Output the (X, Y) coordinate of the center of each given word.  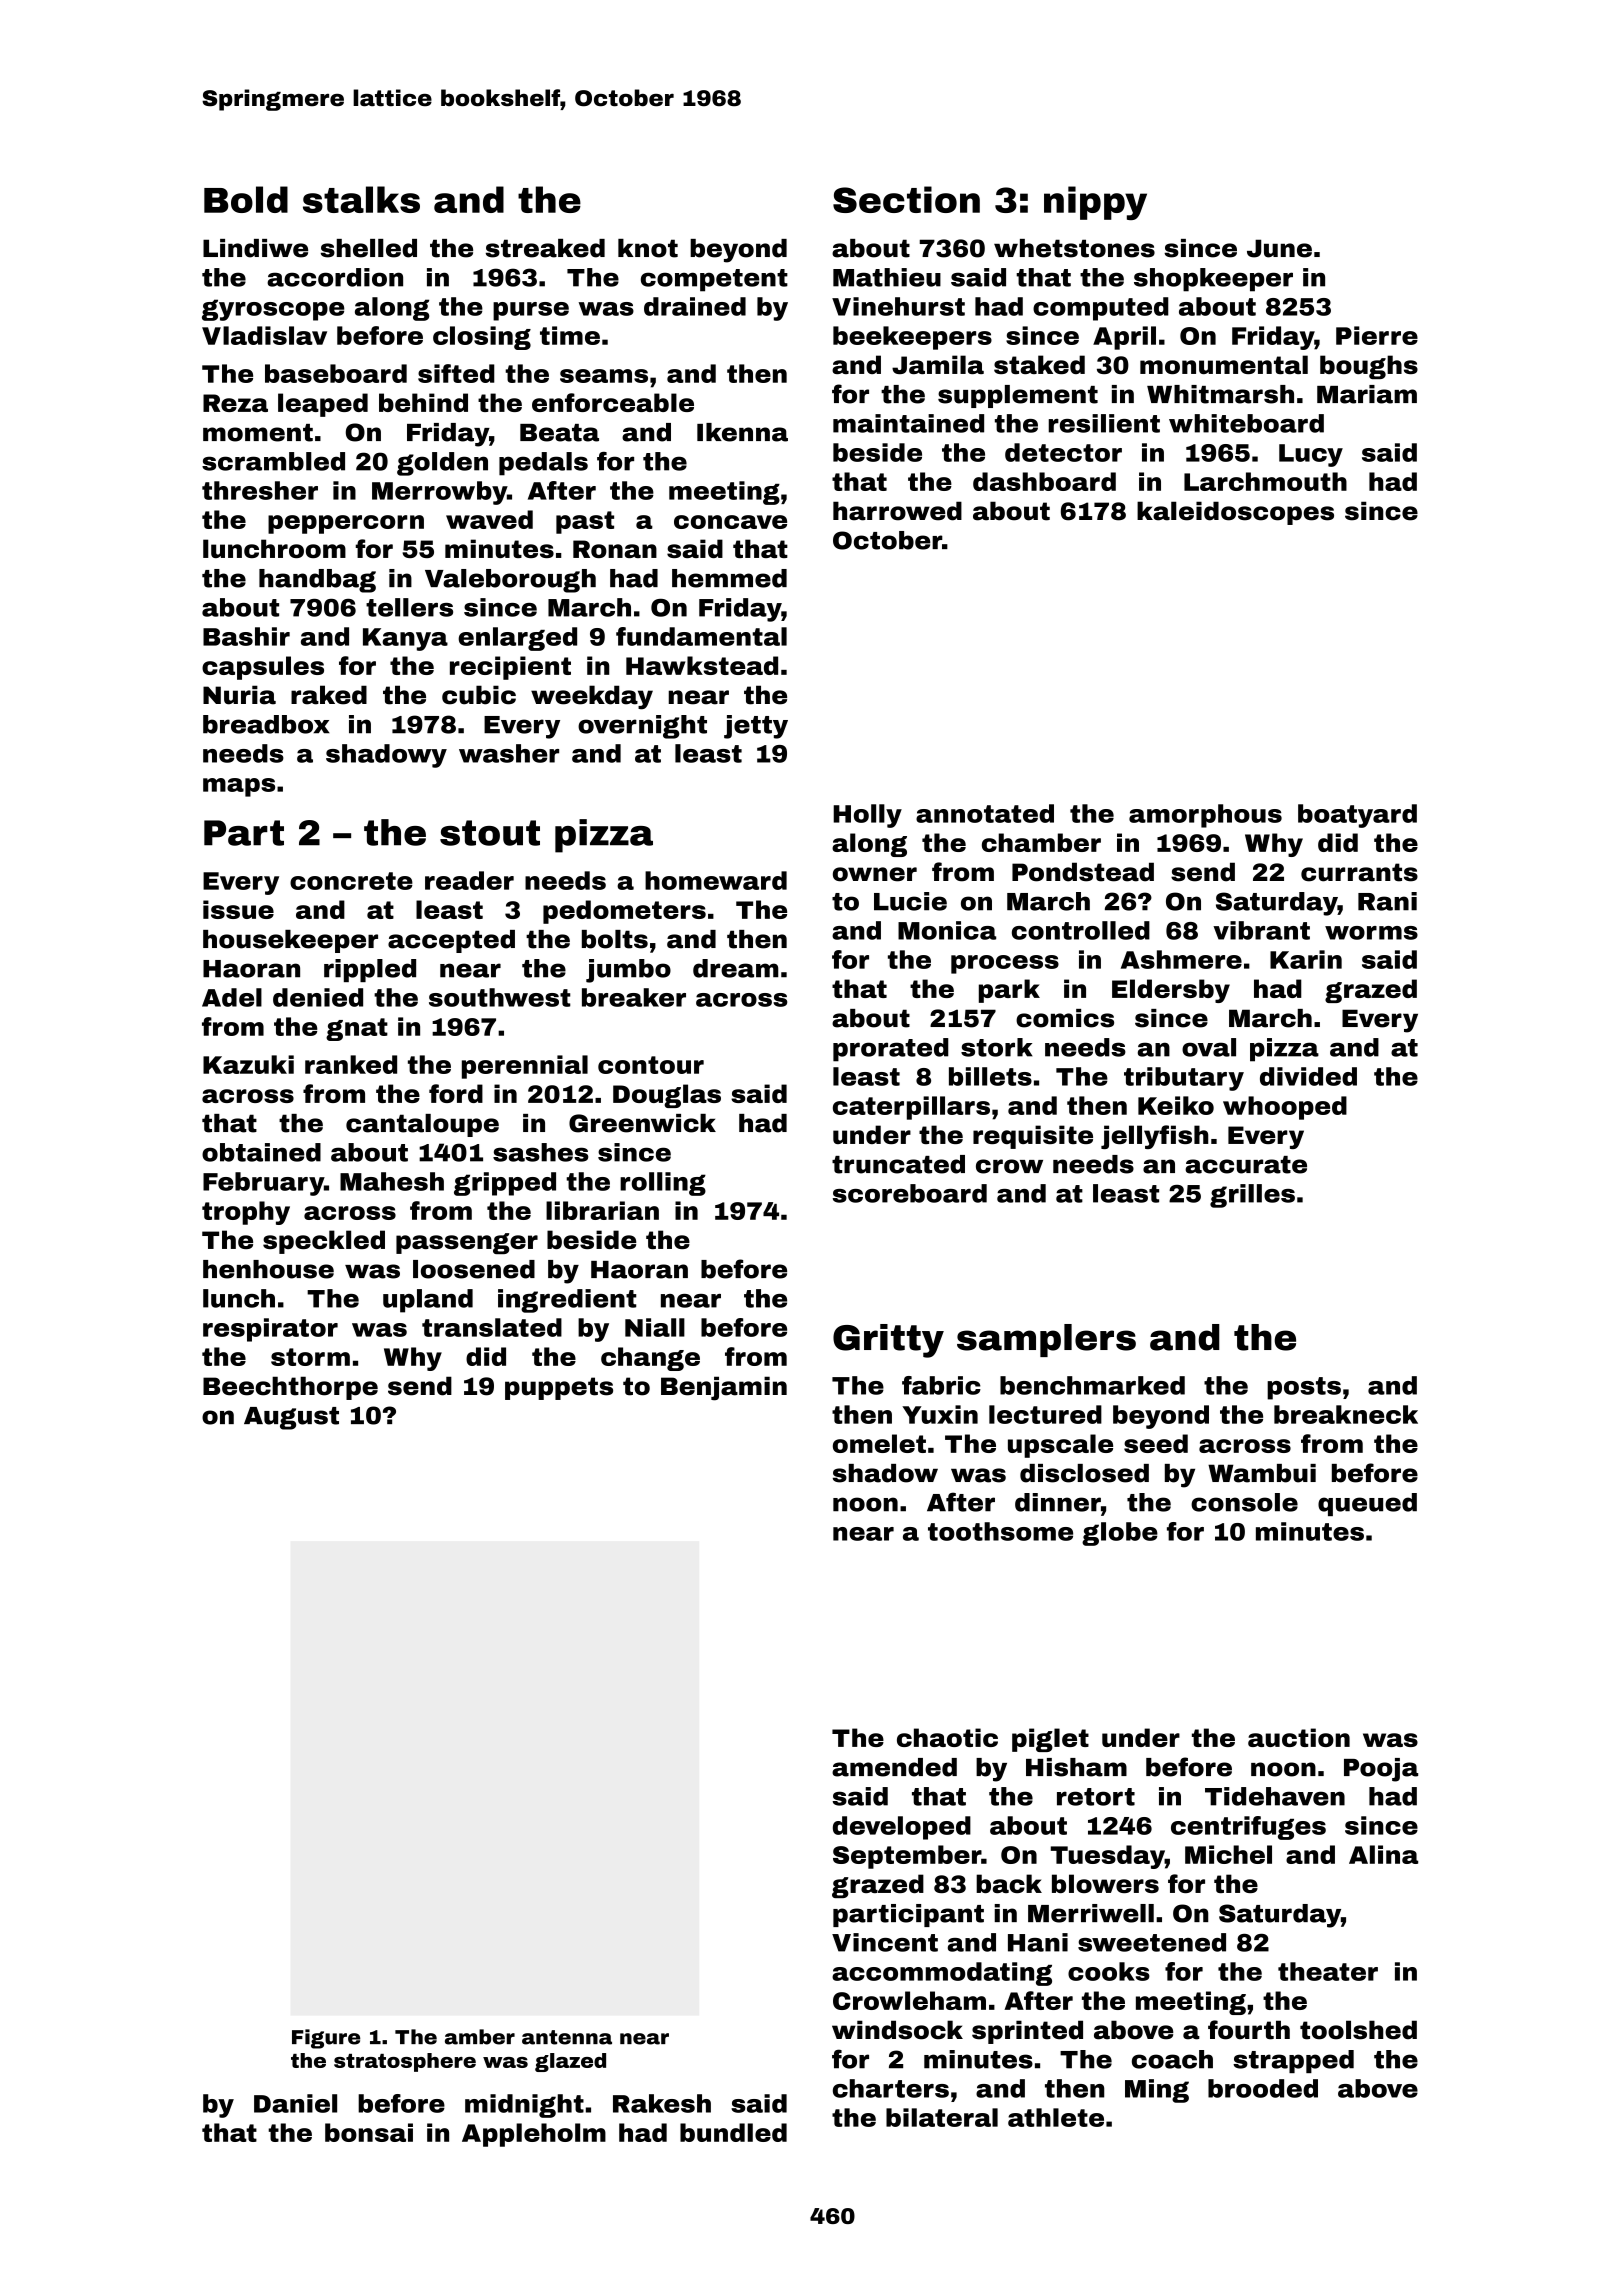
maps (239, 787)
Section (906, 199)
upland (428, 1301)
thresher (260, 490)
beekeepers (912, 338)
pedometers (624, 912)
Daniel (295, 2103)
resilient (1104, 423)
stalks (361, 199)
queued (1367, 1504)
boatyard (1357, 816)
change (650, 1359)
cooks (1109, 1971)
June (1279, 248)
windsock (897, 2030)
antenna (567, 2037)
